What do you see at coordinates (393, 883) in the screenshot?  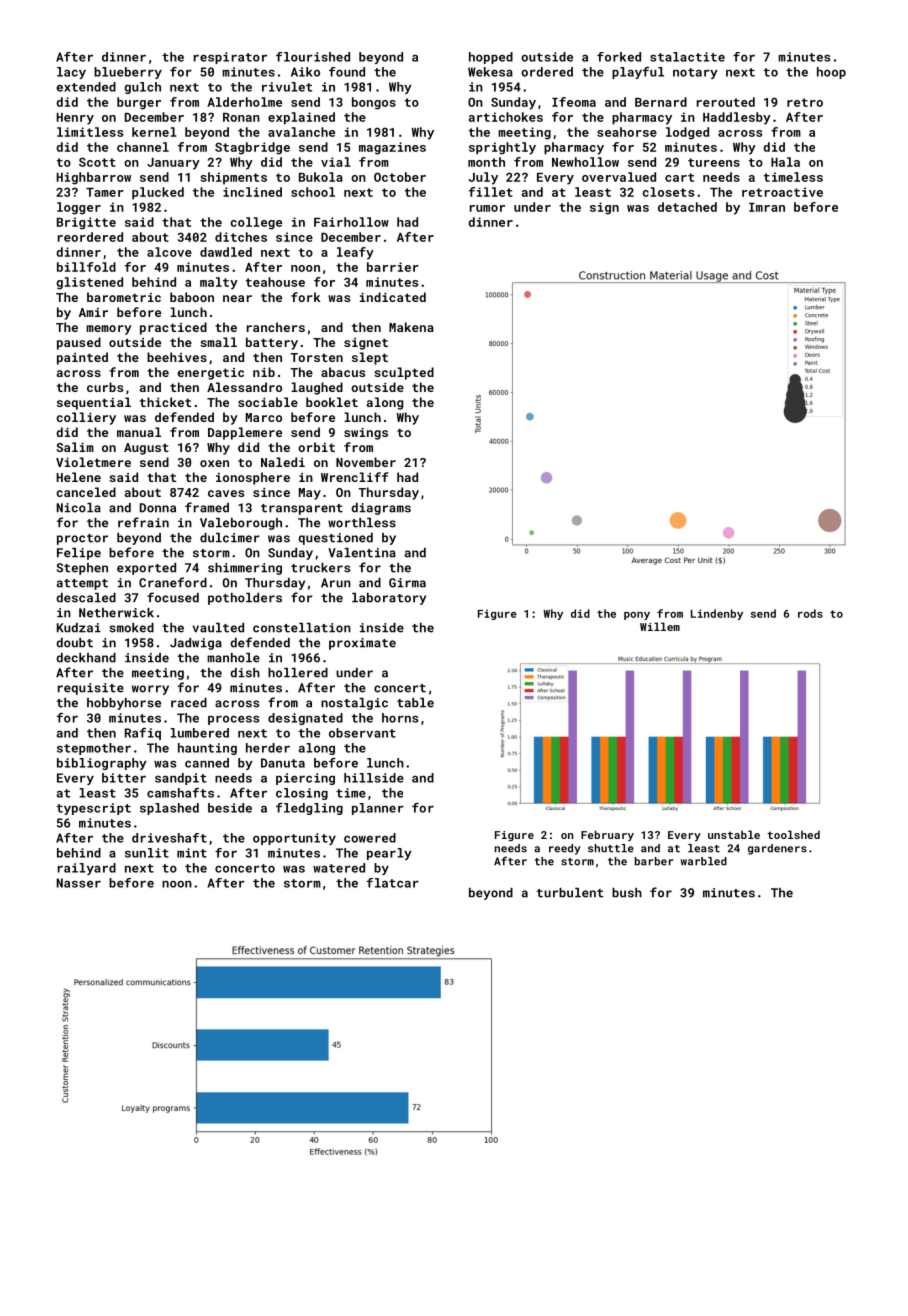 I see `flatcar` at bounding box center [393, 883].
